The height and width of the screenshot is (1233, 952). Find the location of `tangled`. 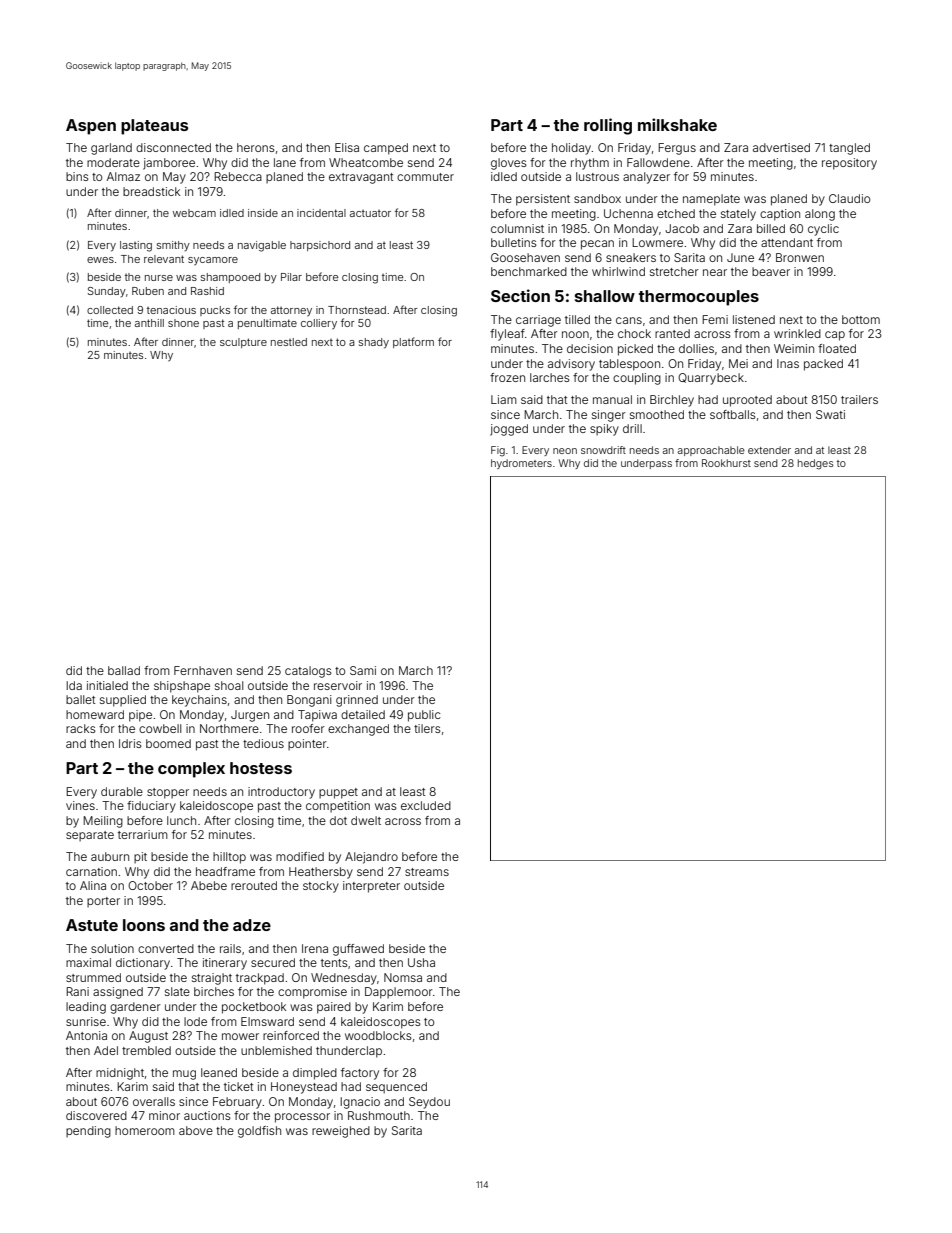

tangled is located at coordinates (849, 149).
